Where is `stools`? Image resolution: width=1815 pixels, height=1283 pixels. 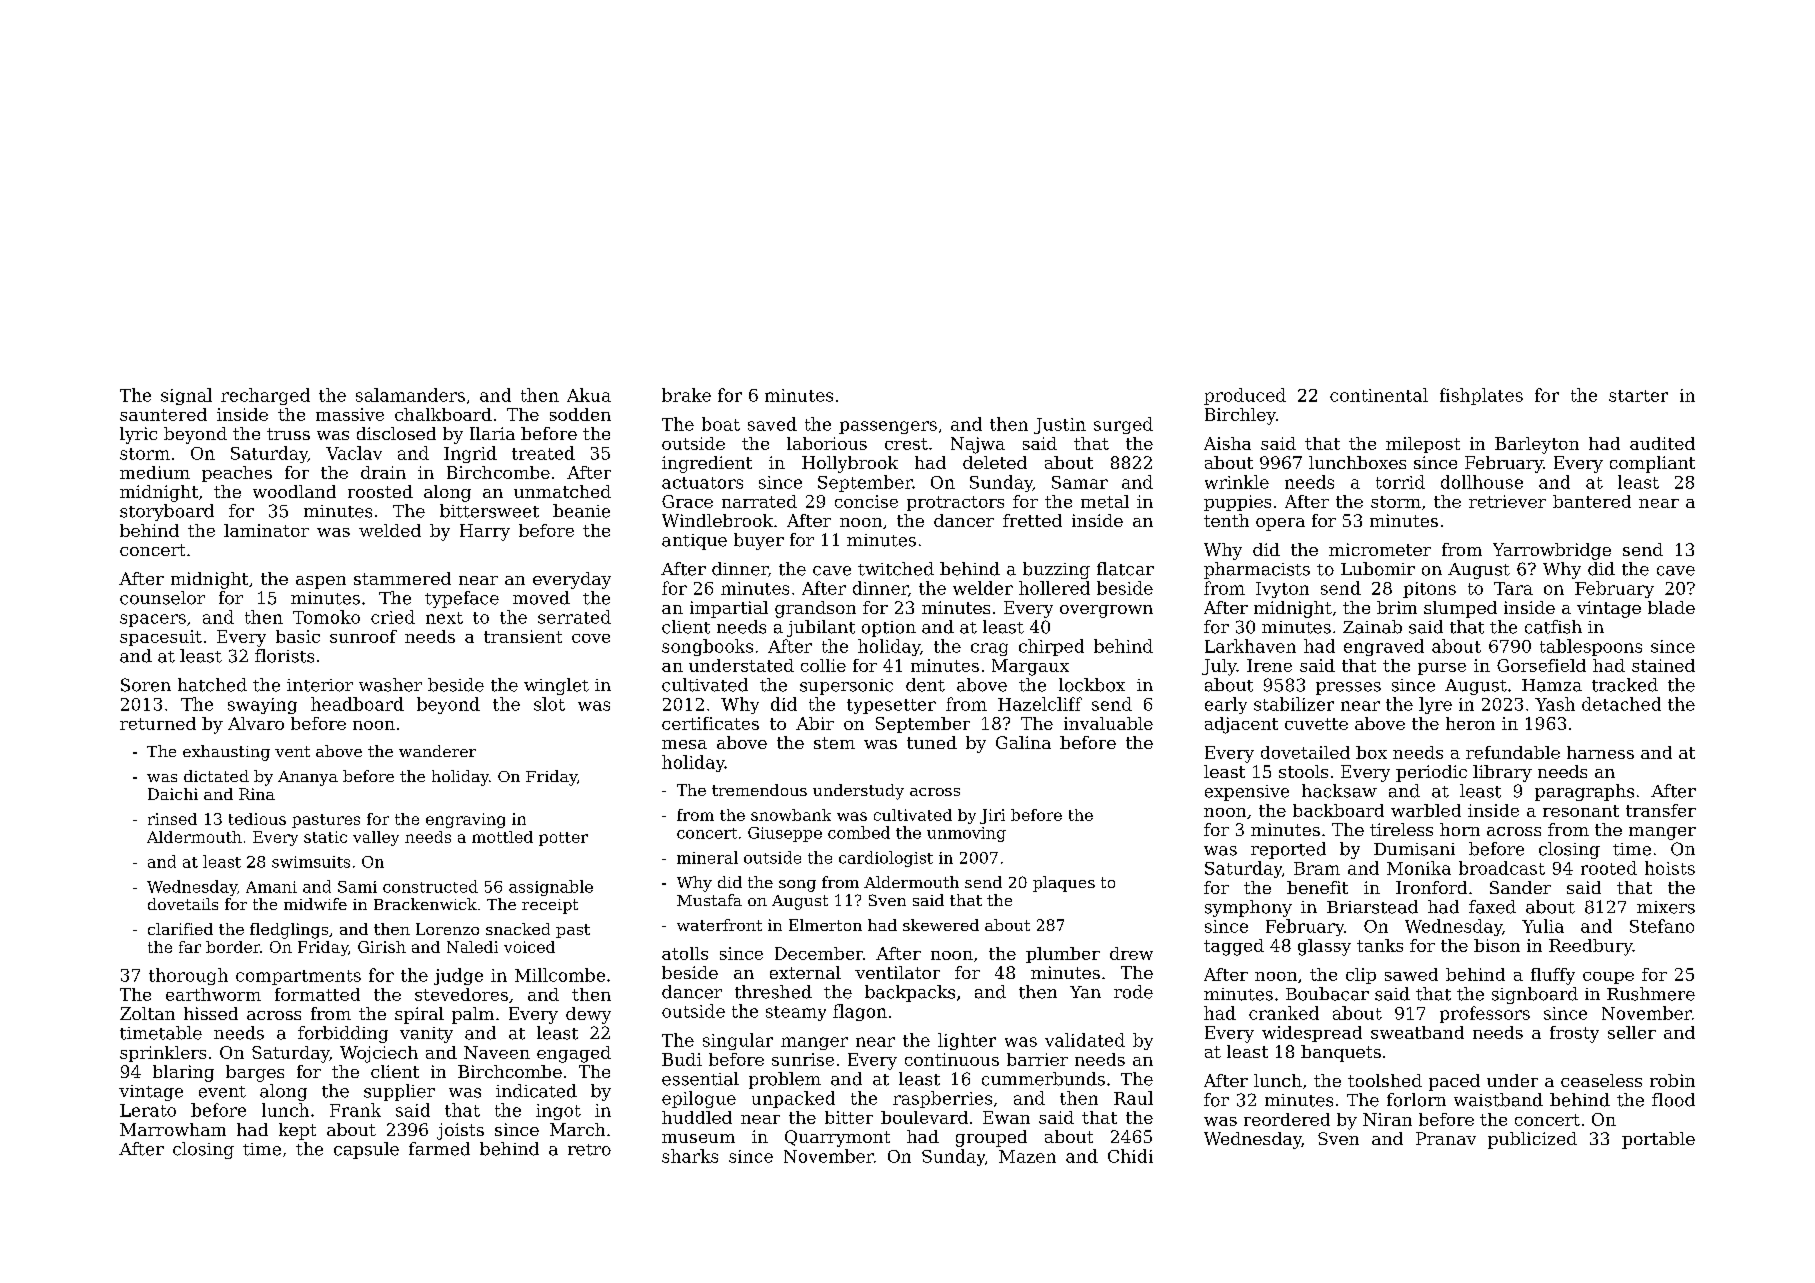
stools is located at coordinates (1303, 771).
